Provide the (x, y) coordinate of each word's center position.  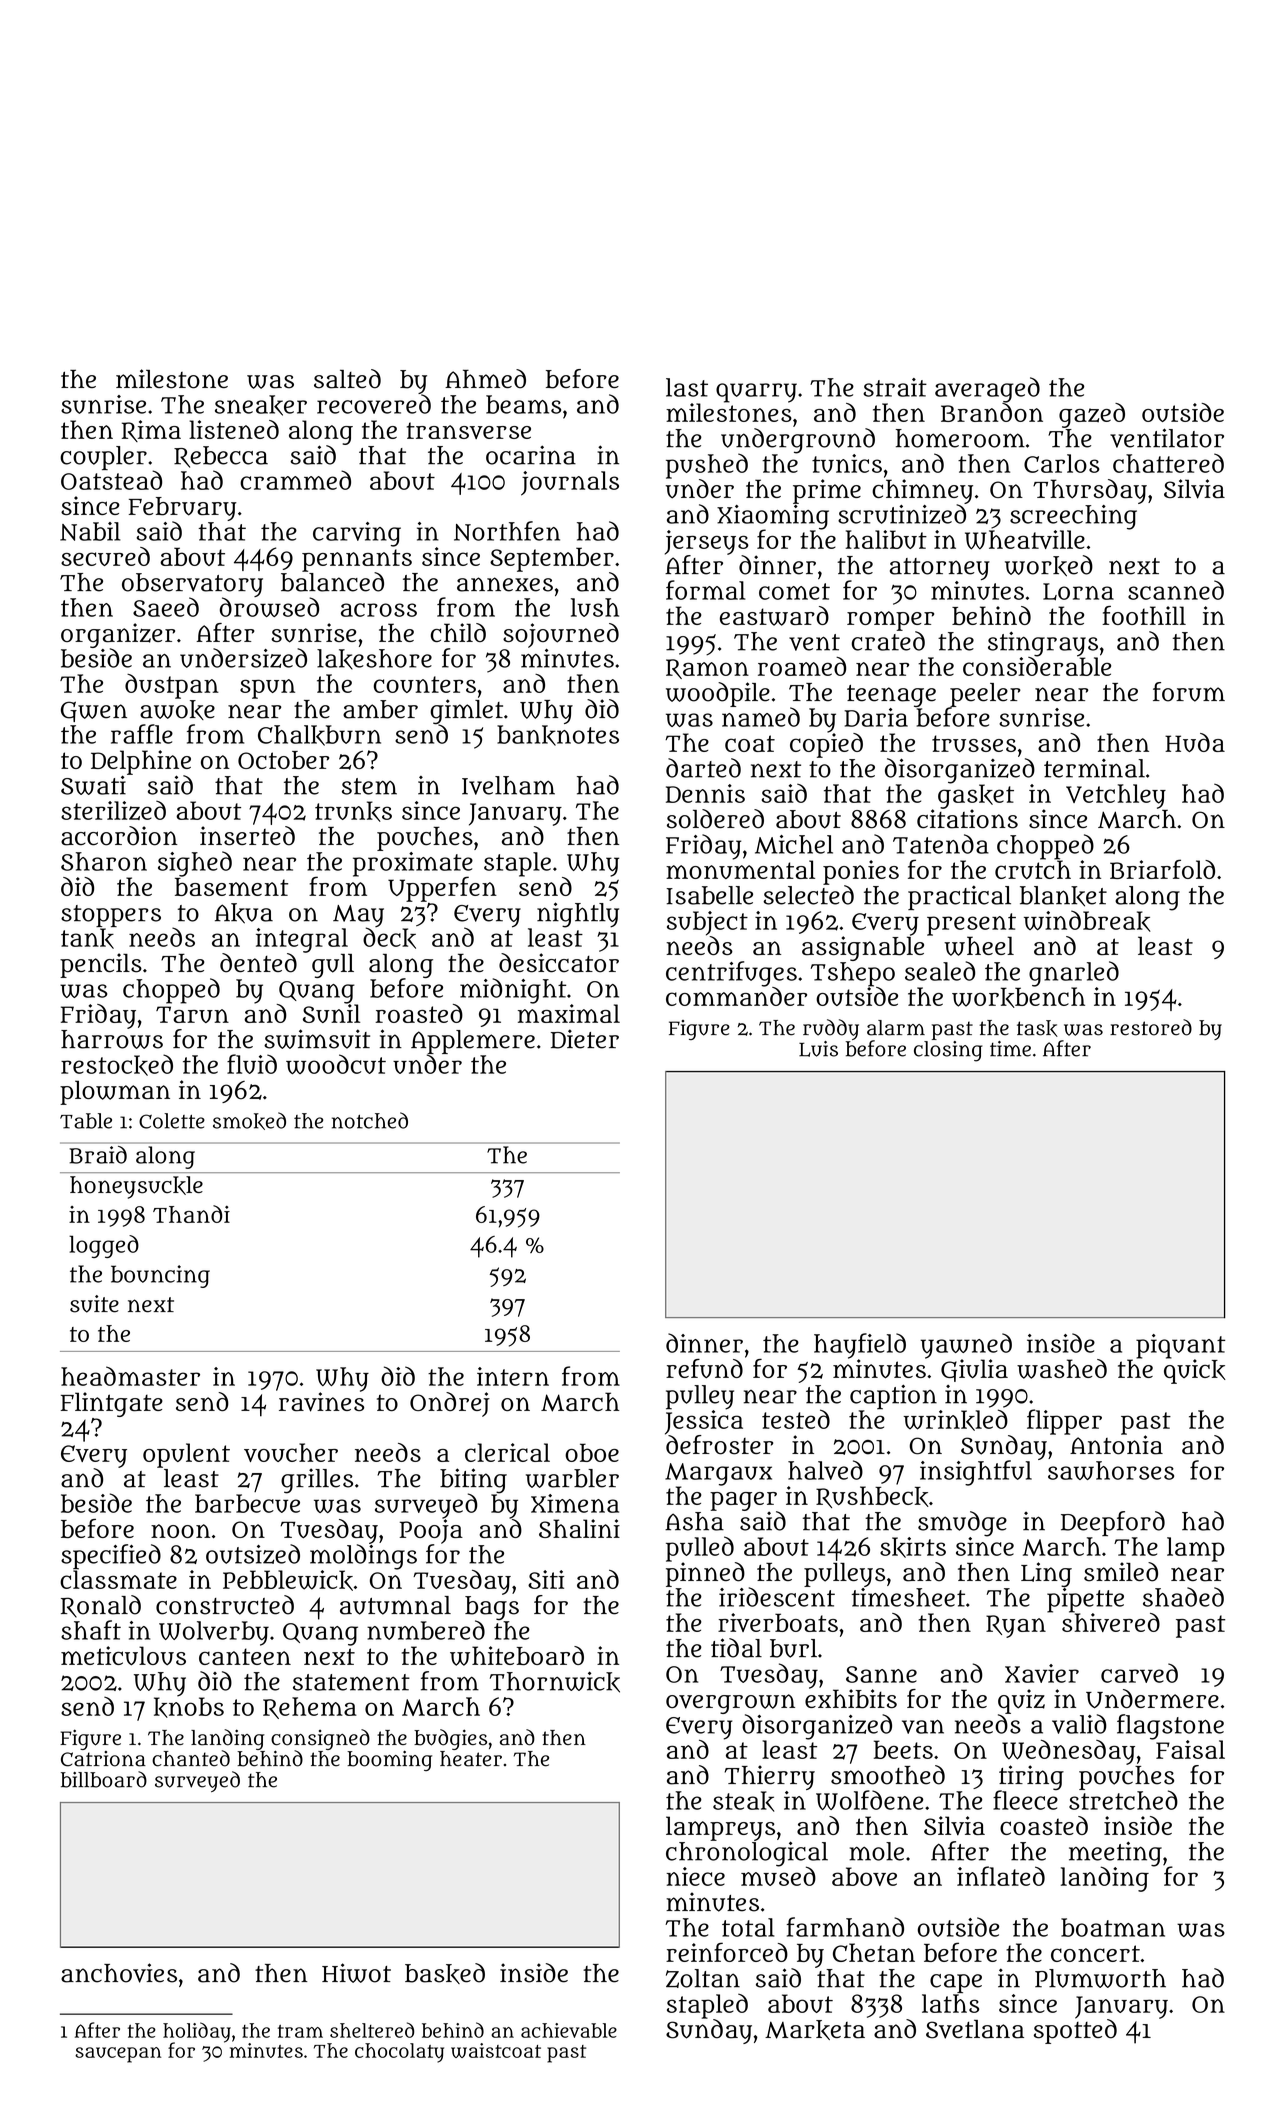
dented (258, 963)
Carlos (1062, 463)
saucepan (118, 2055)
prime (827, 491)
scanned (1176, 590)
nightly (578, 915)
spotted (1075, 2031)
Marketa (815, 2030)
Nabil (90, 531)
